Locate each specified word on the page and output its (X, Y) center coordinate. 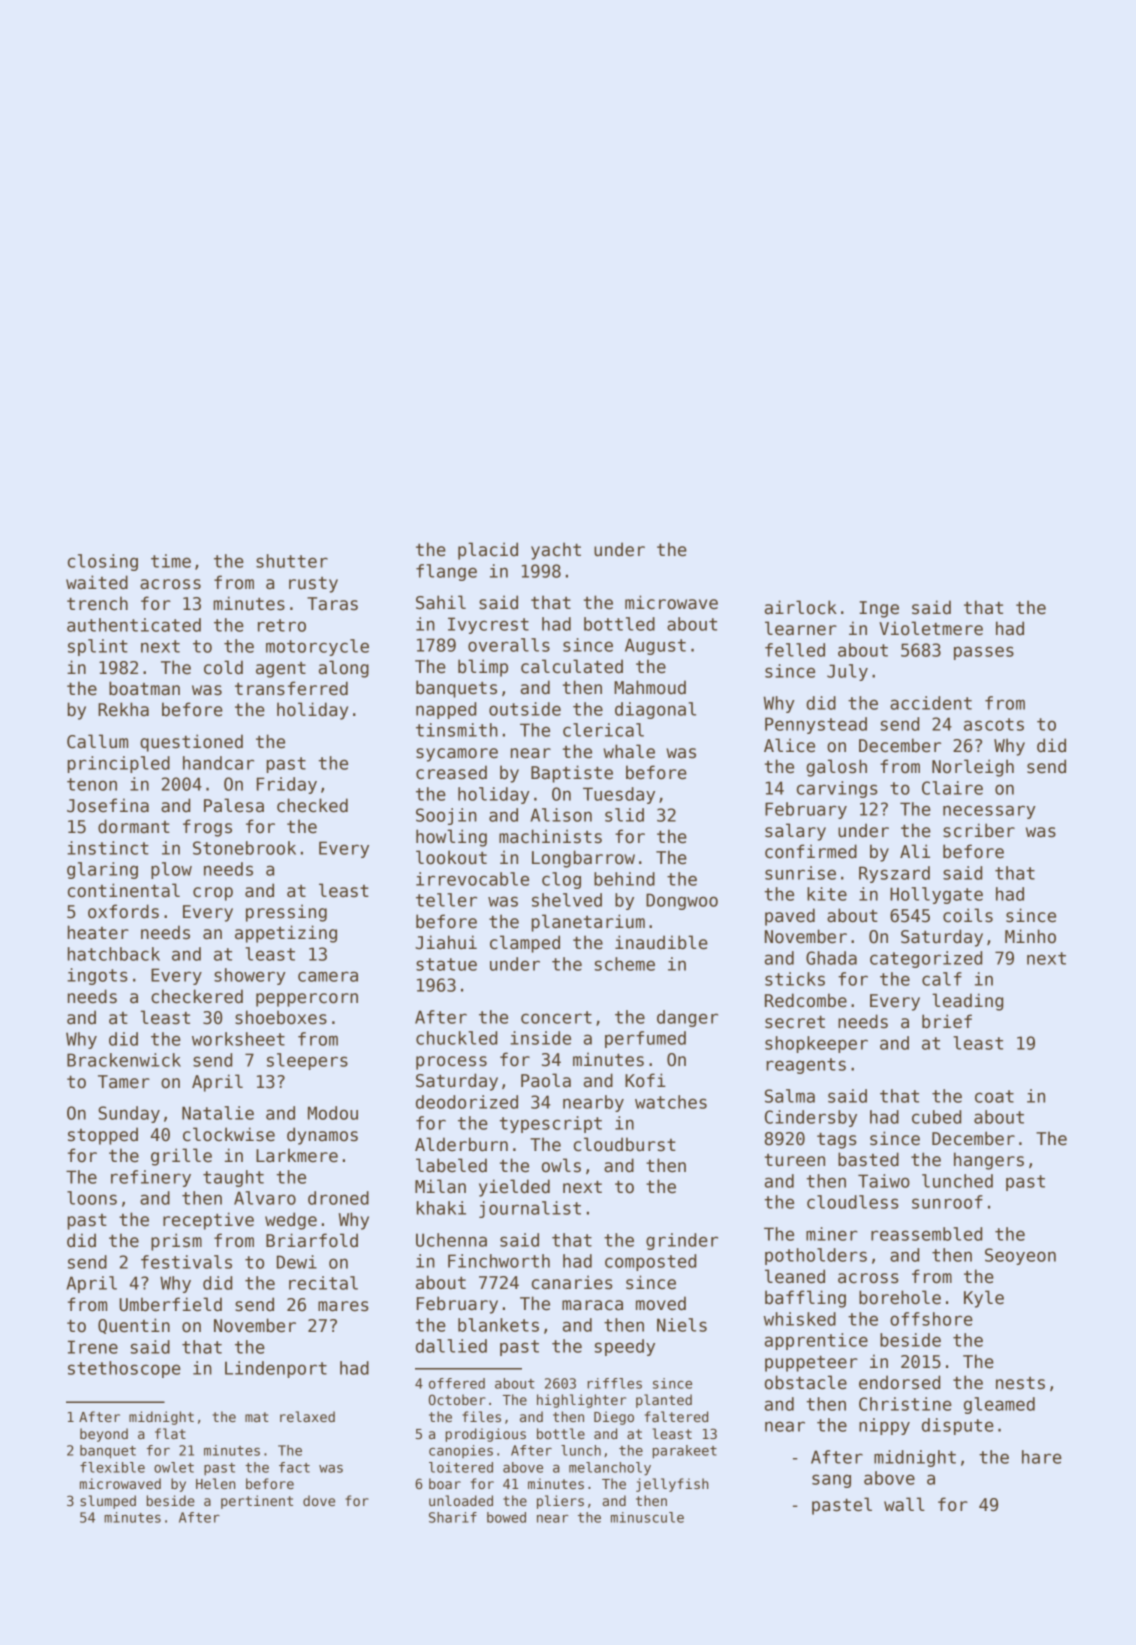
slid (624, 815)
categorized (926, 959)
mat (257, 1417)
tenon (92, 784)
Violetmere (931, 628)
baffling (805, 1299)
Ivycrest (488, 625)
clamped (525, 944)
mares (343, 1306)
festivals (186, 1262)
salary (795, 832)
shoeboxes (281, 1017)
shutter (292, 561)
